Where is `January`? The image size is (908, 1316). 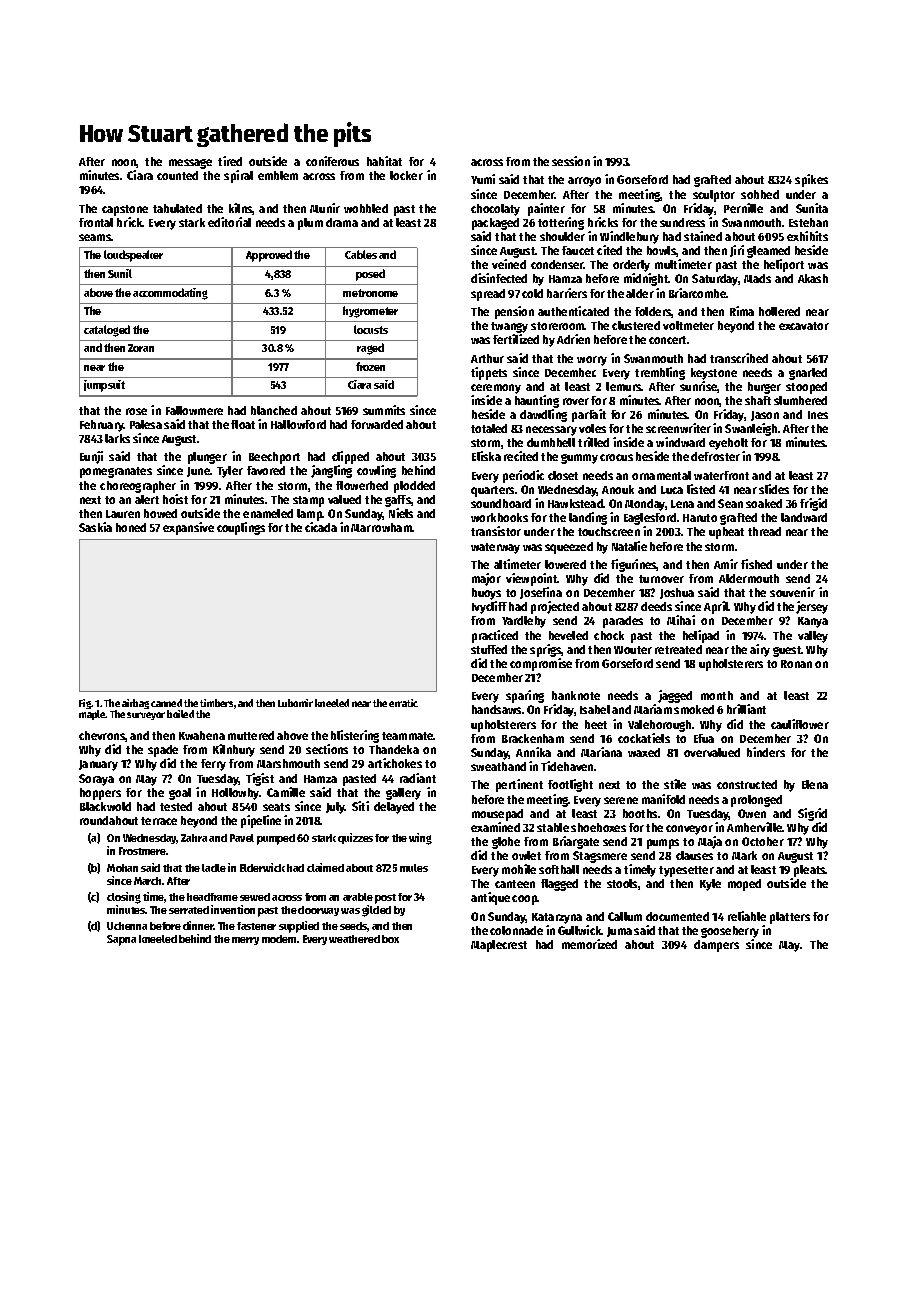 January is located at coordinates (98, 765).
